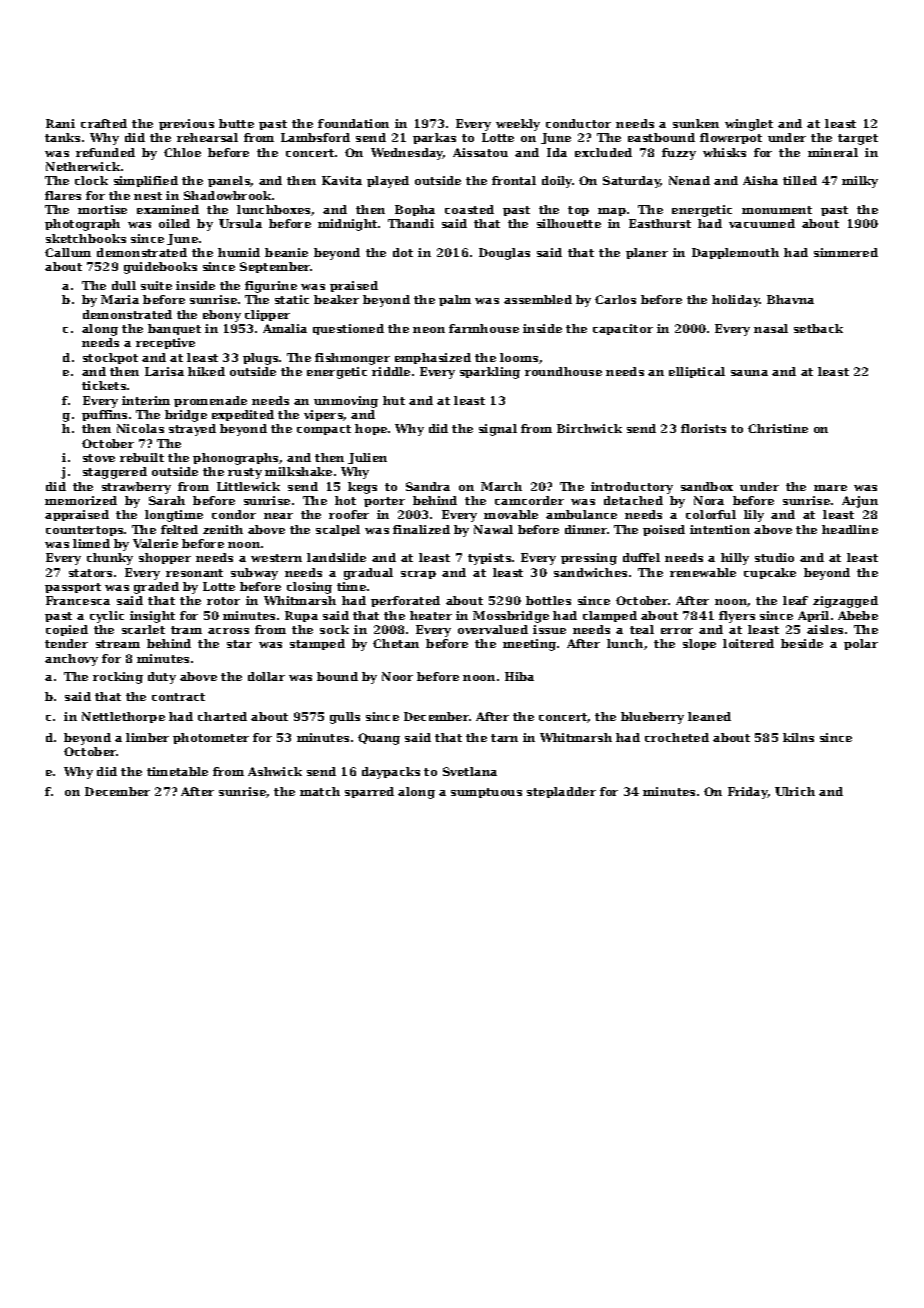 Image resolution: width=924 pixels, height=1308 pixels. I want to click on palm, so click(455, 300).
